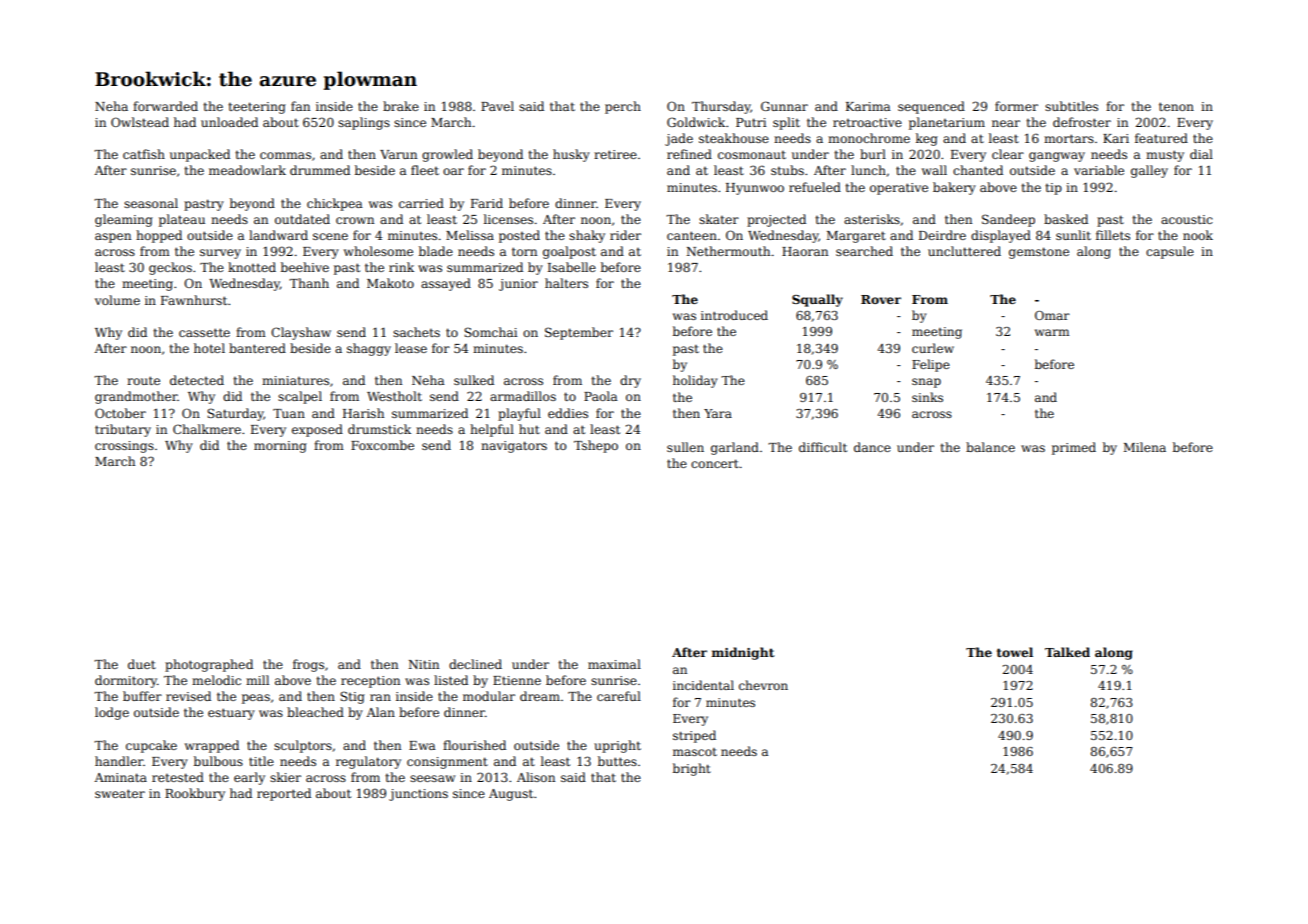 This screenshot has width=1308, height=924. Describe the element at coordinates (1016, 106) in the screenshot. I see `former` at that location.
